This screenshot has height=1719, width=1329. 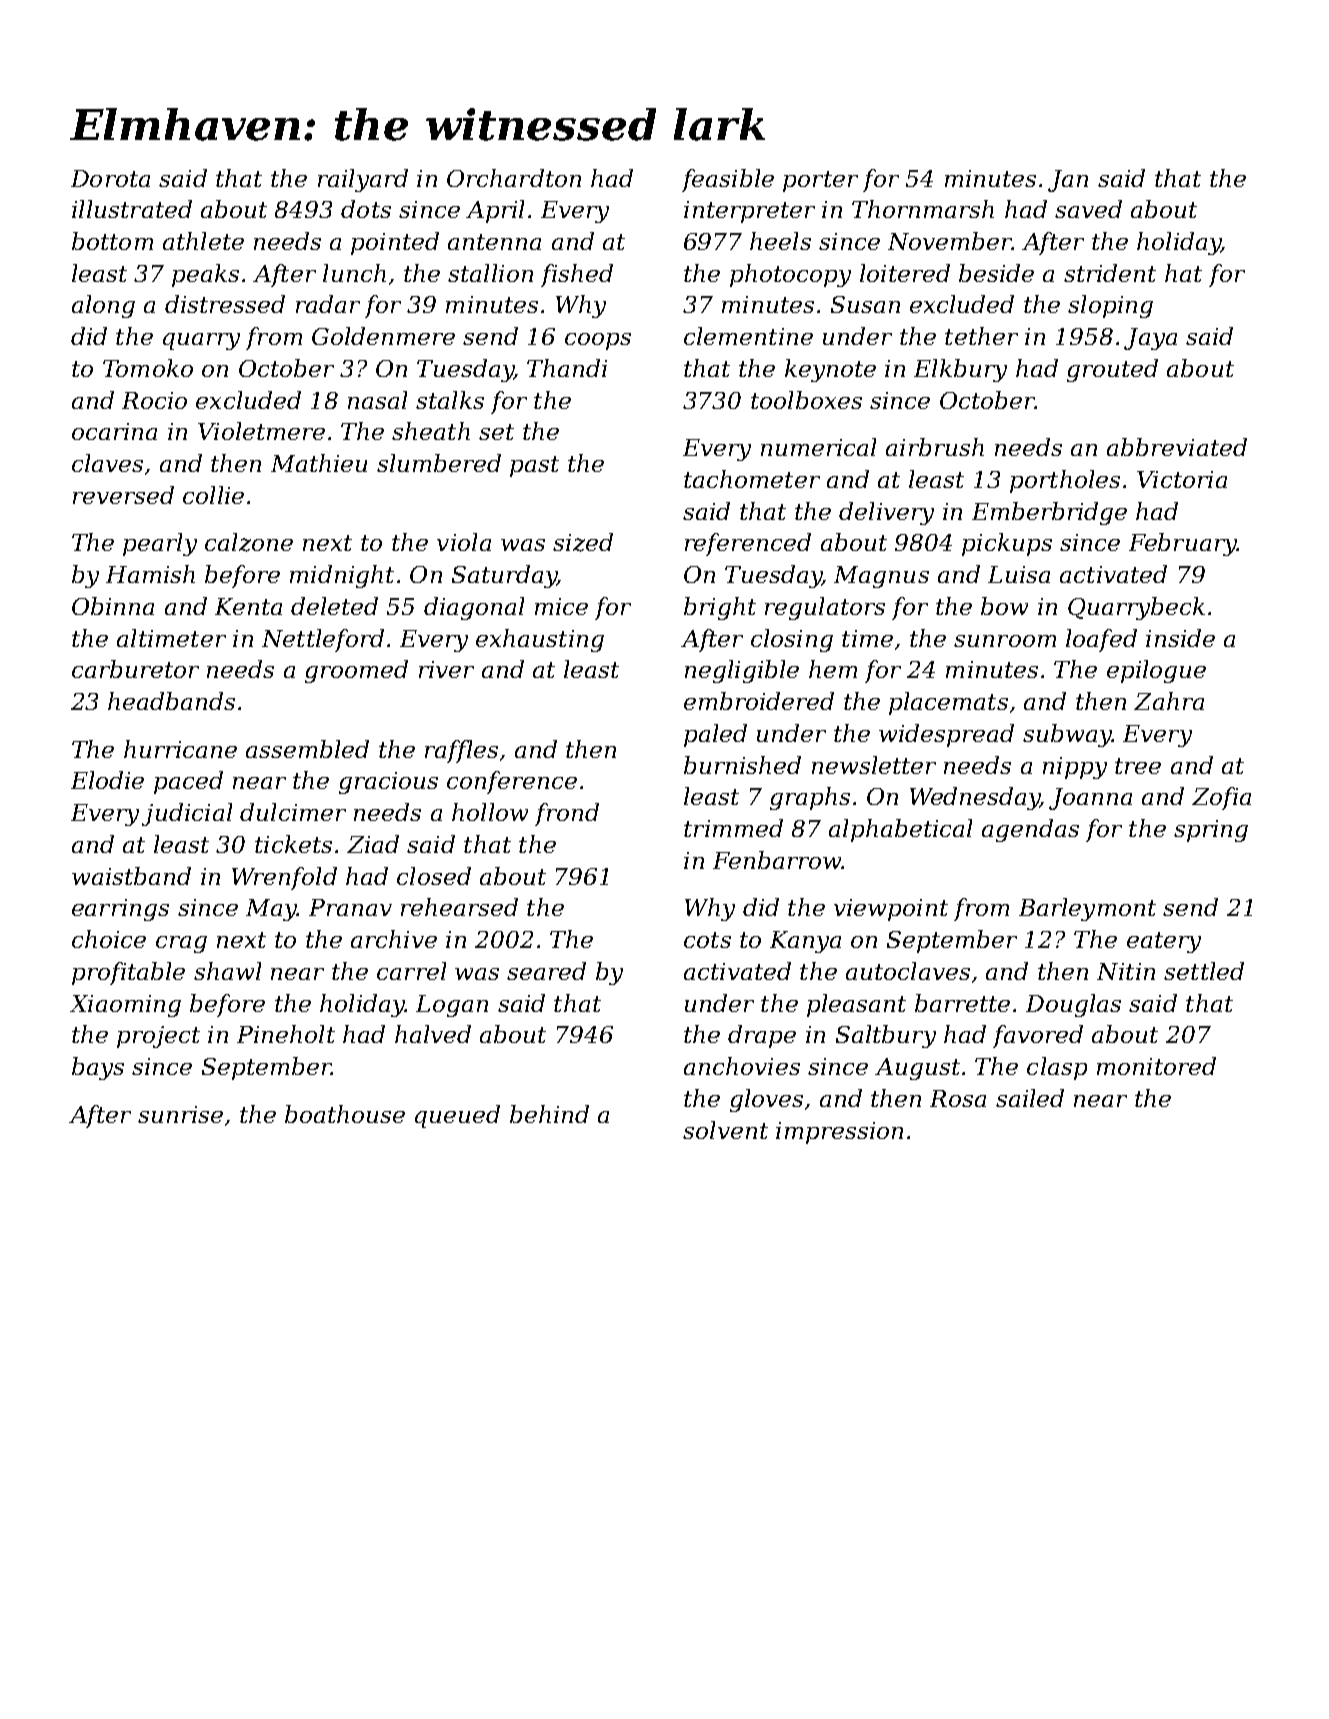 What do you see at coordinates (1180, 638) in the screenshot?
I see `inside` at bounding box center [1180, 638].
